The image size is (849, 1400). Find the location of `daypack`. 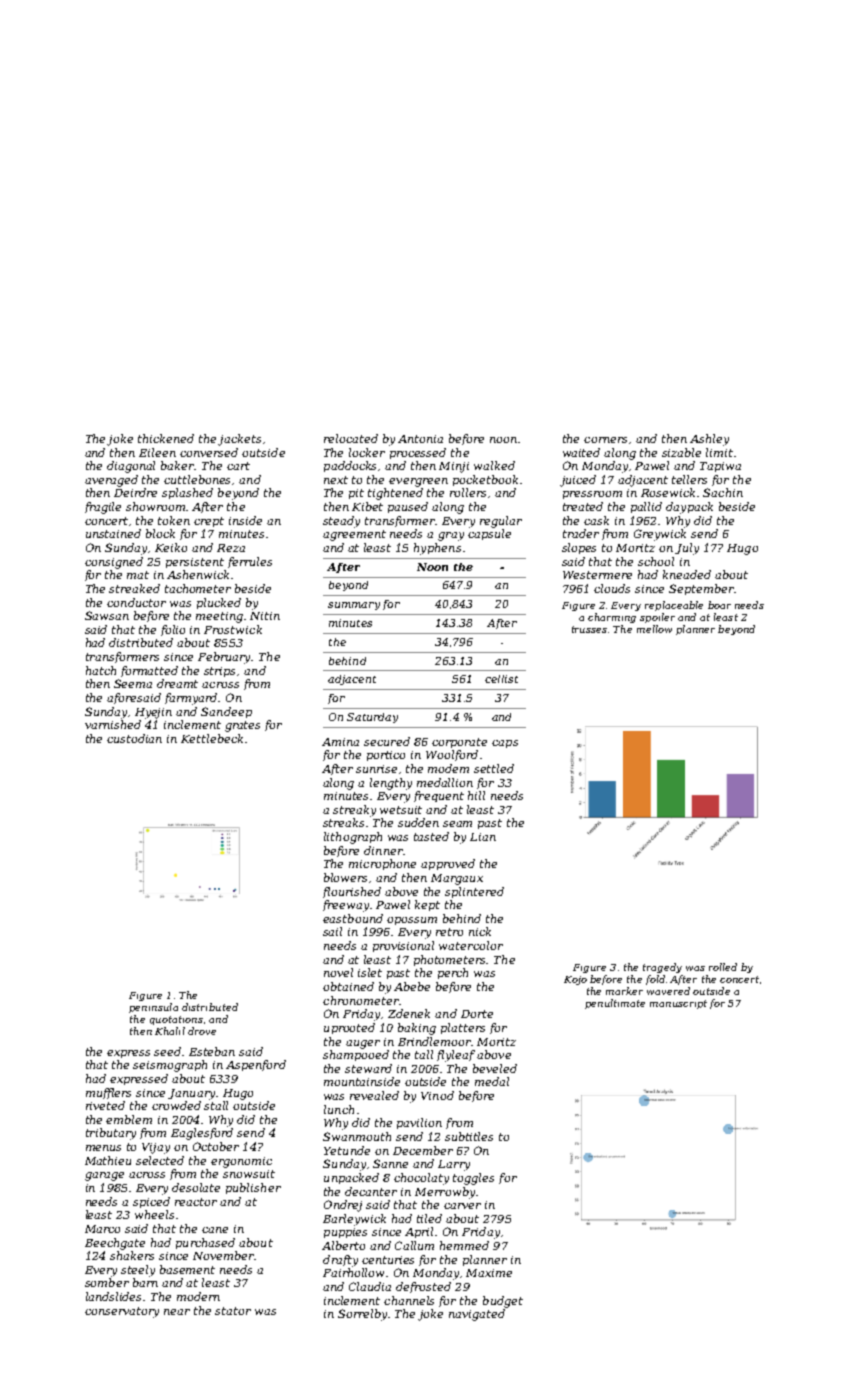

daypack is located at coordinates (689, 508).
